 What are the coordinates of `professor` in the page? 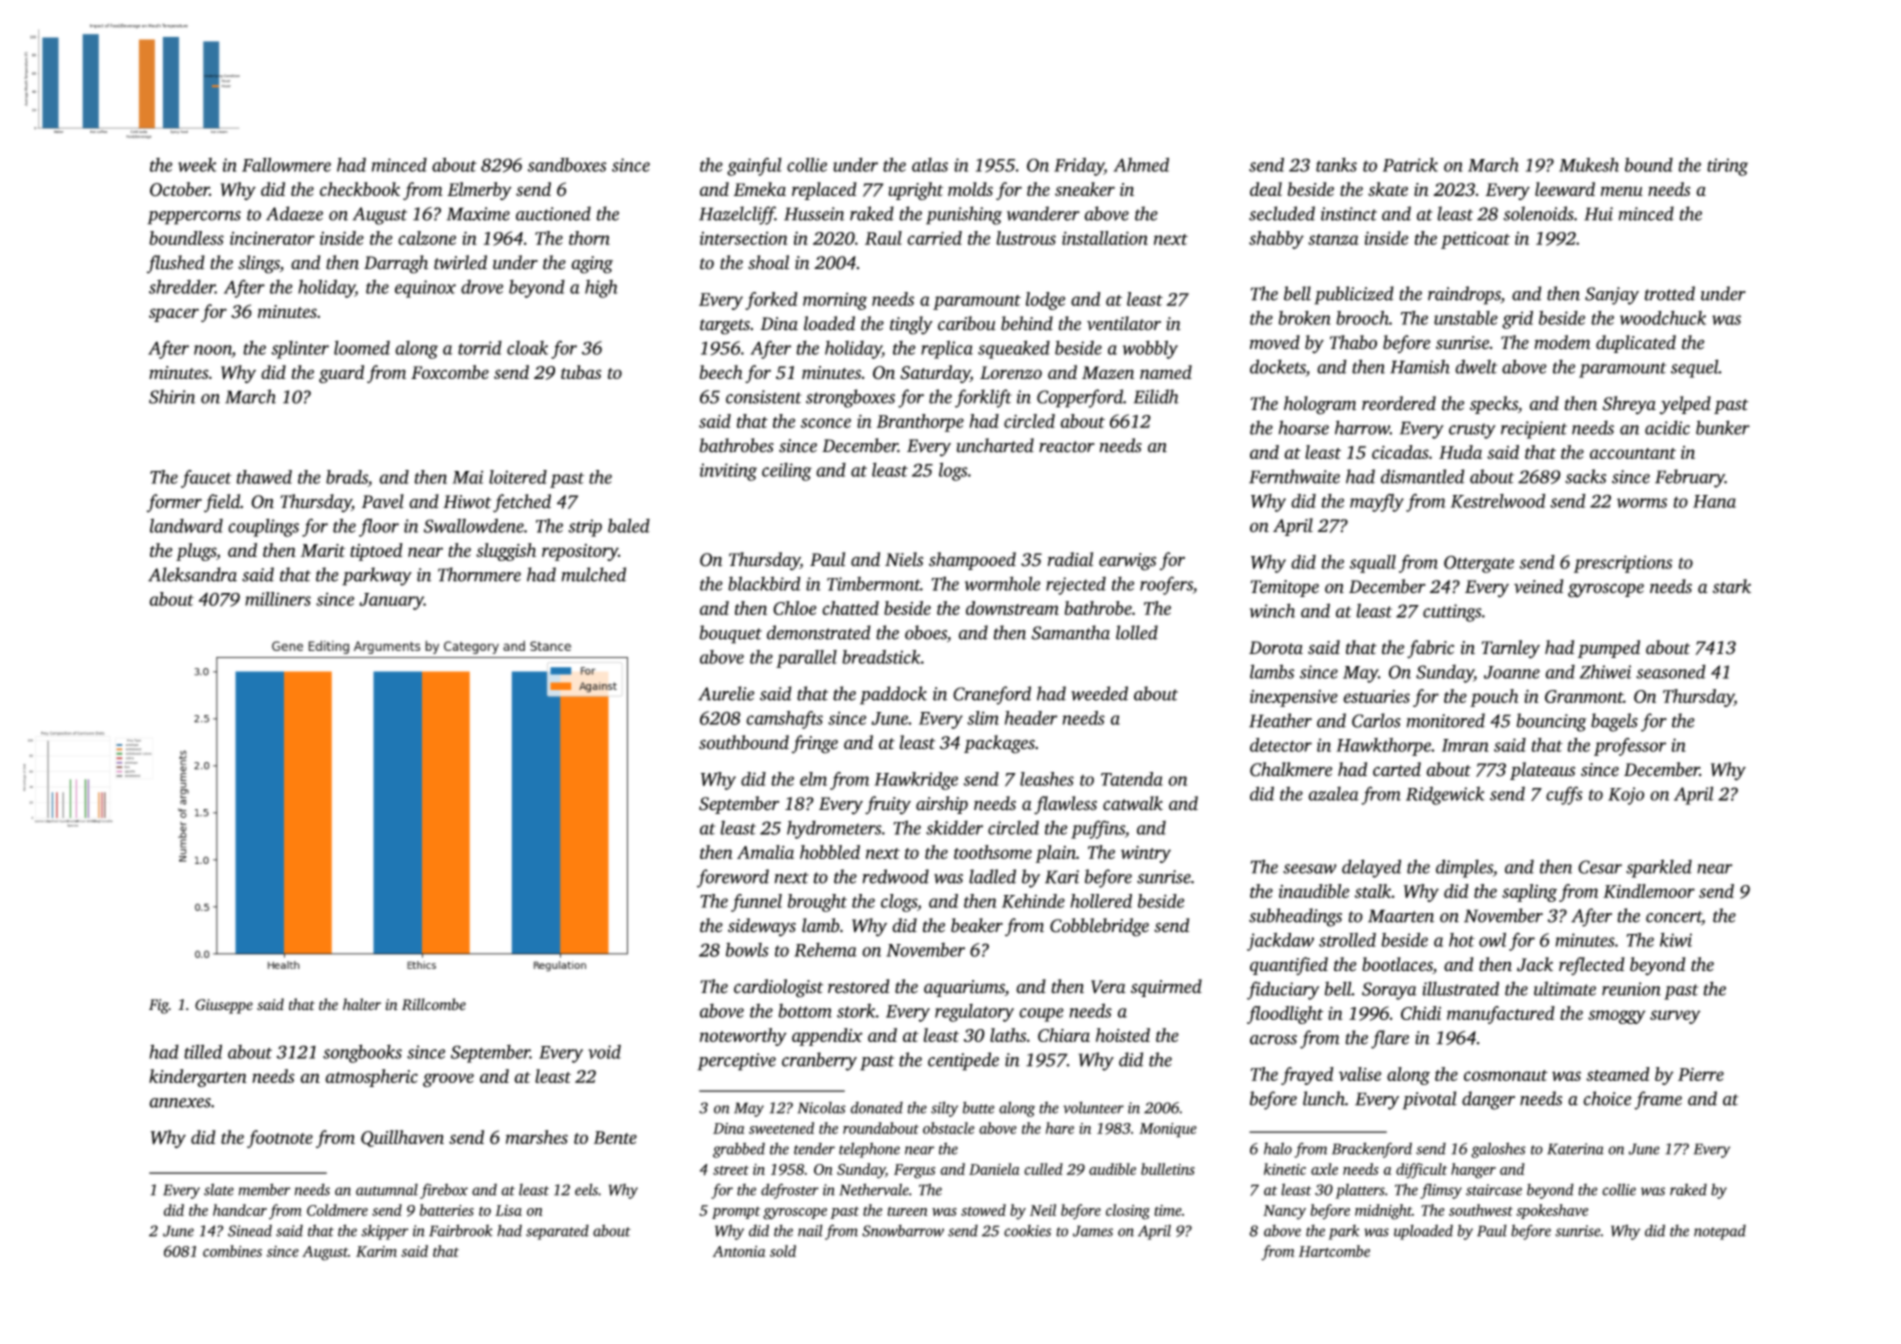 It's located at (1630, 747).
